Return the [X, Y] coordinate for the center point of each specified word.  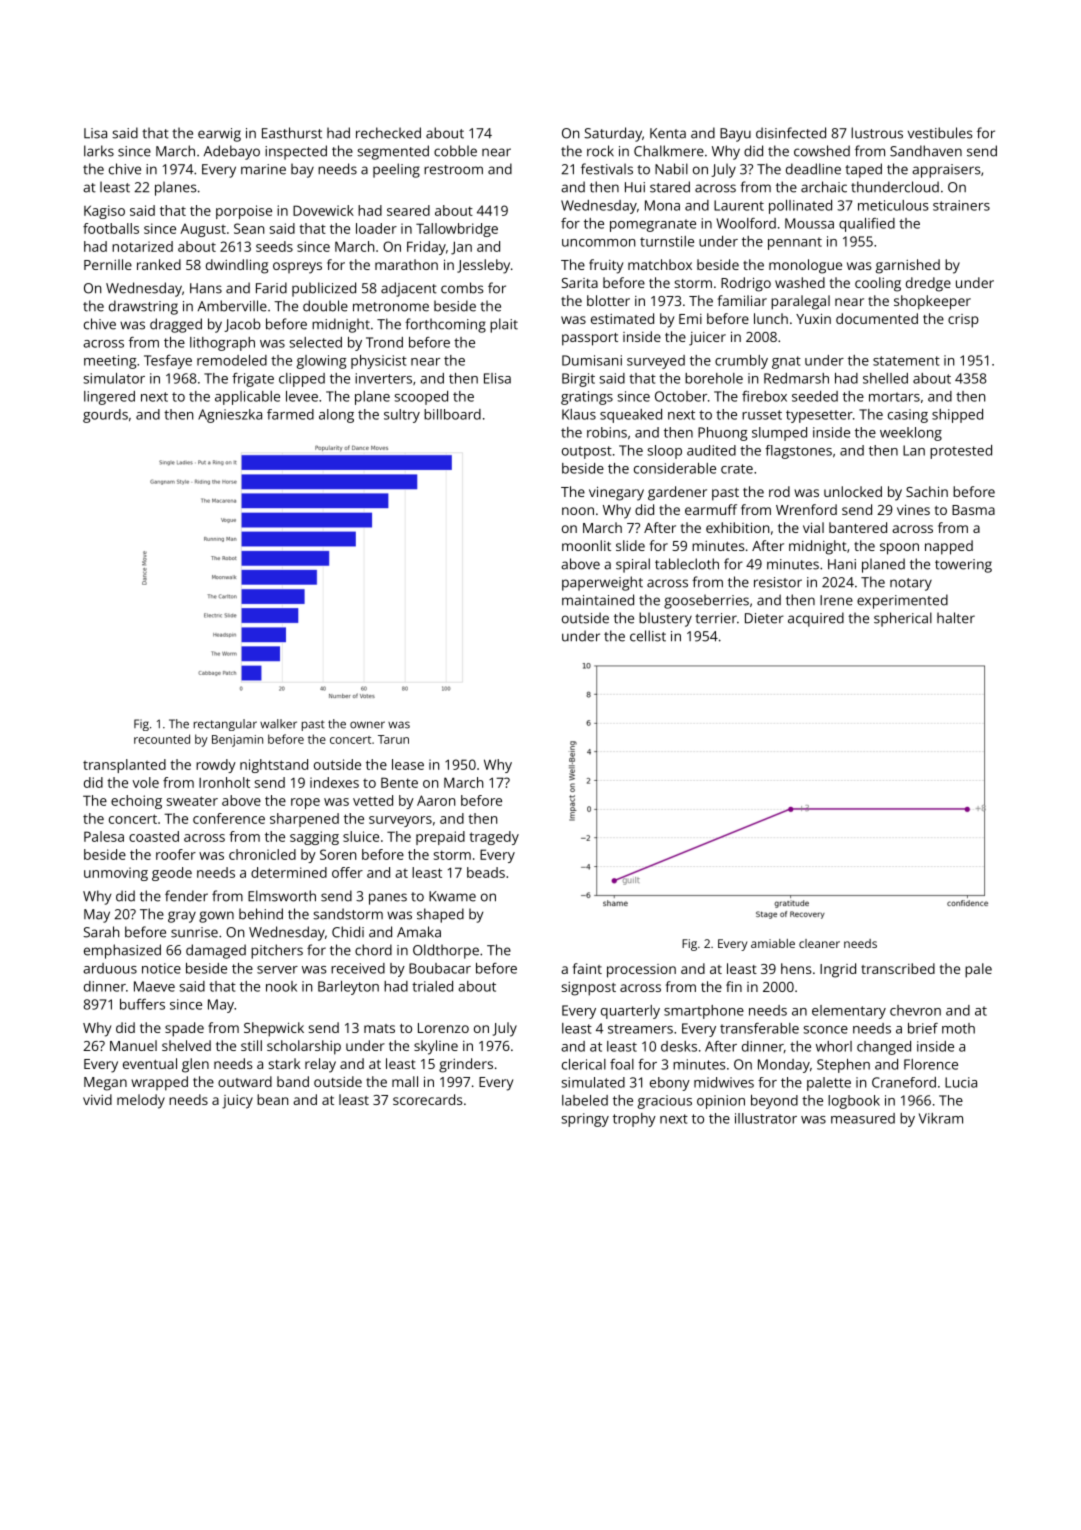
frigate [253, 380]
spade [184, 1029]
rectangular [225, 725]
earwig [219, 135]
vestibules [940, 133]
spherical [903, 619]
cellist [648, 636]
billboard [452, 414]
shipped [957, 416]
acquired [816, 619]
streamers [640, 1029]
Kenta [668, 133]
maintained [598, 600]
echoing [136, 802]
